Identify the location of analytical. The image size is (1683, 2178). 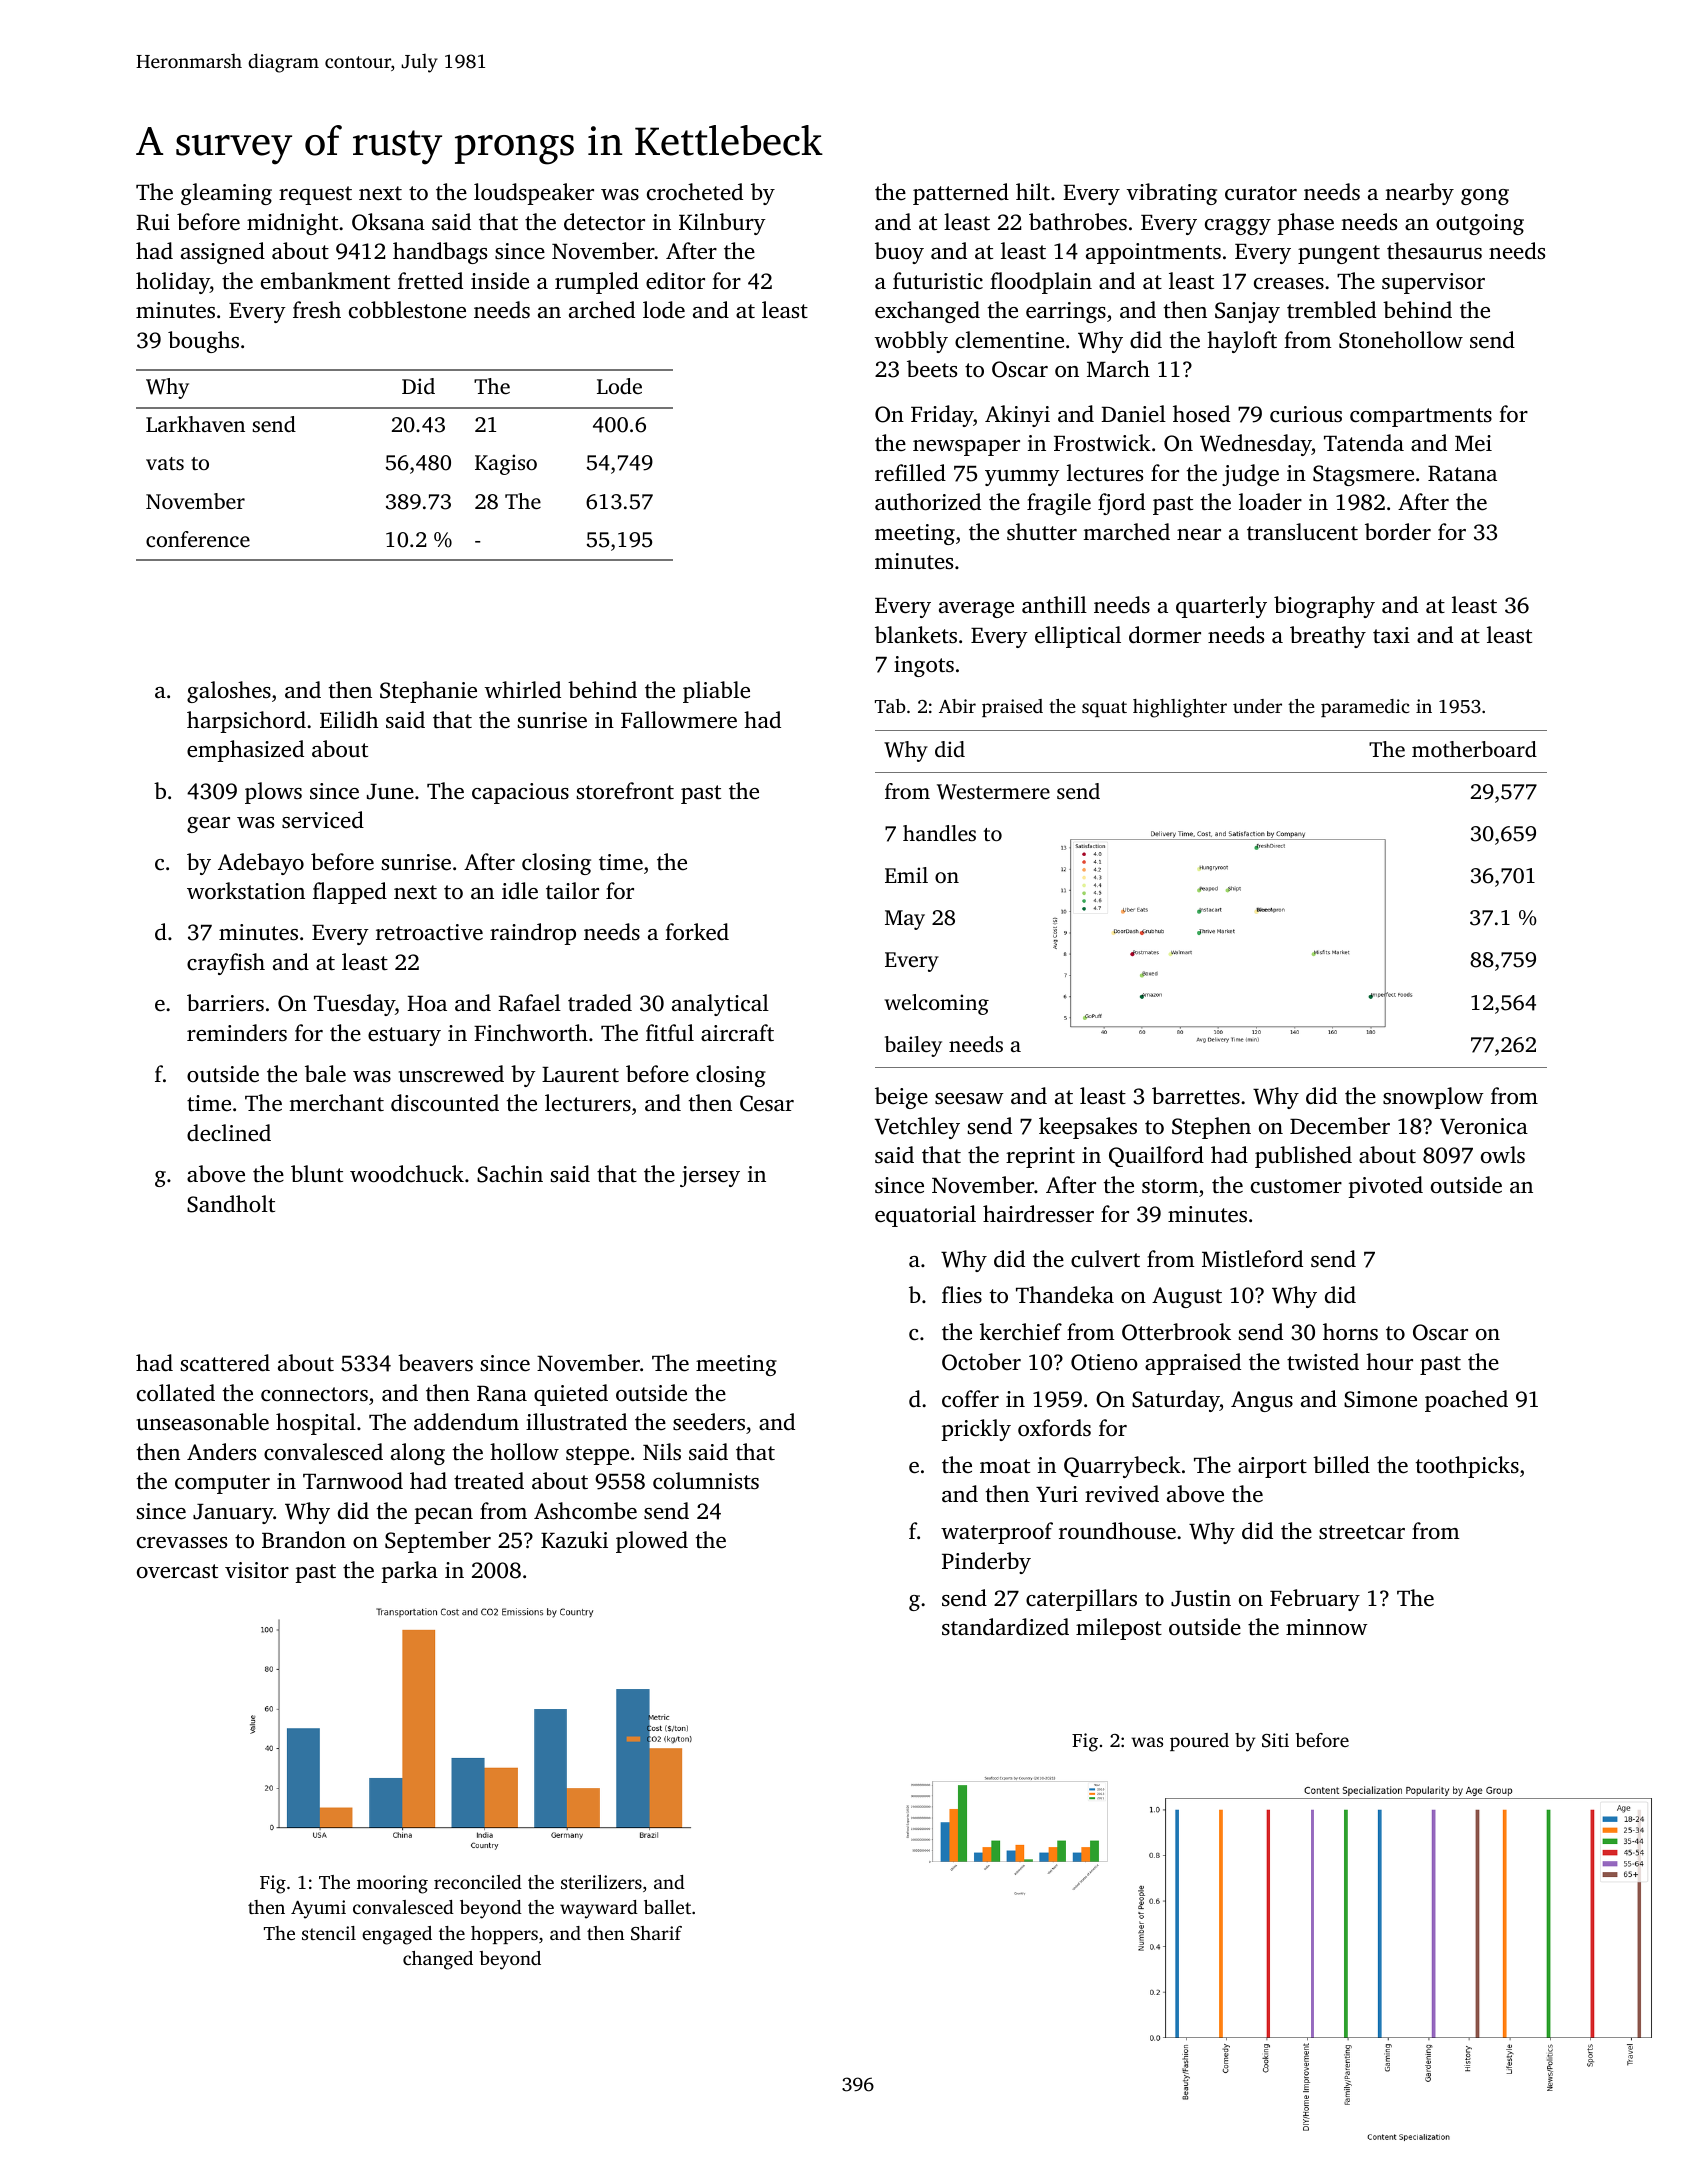
(720, 1005).
